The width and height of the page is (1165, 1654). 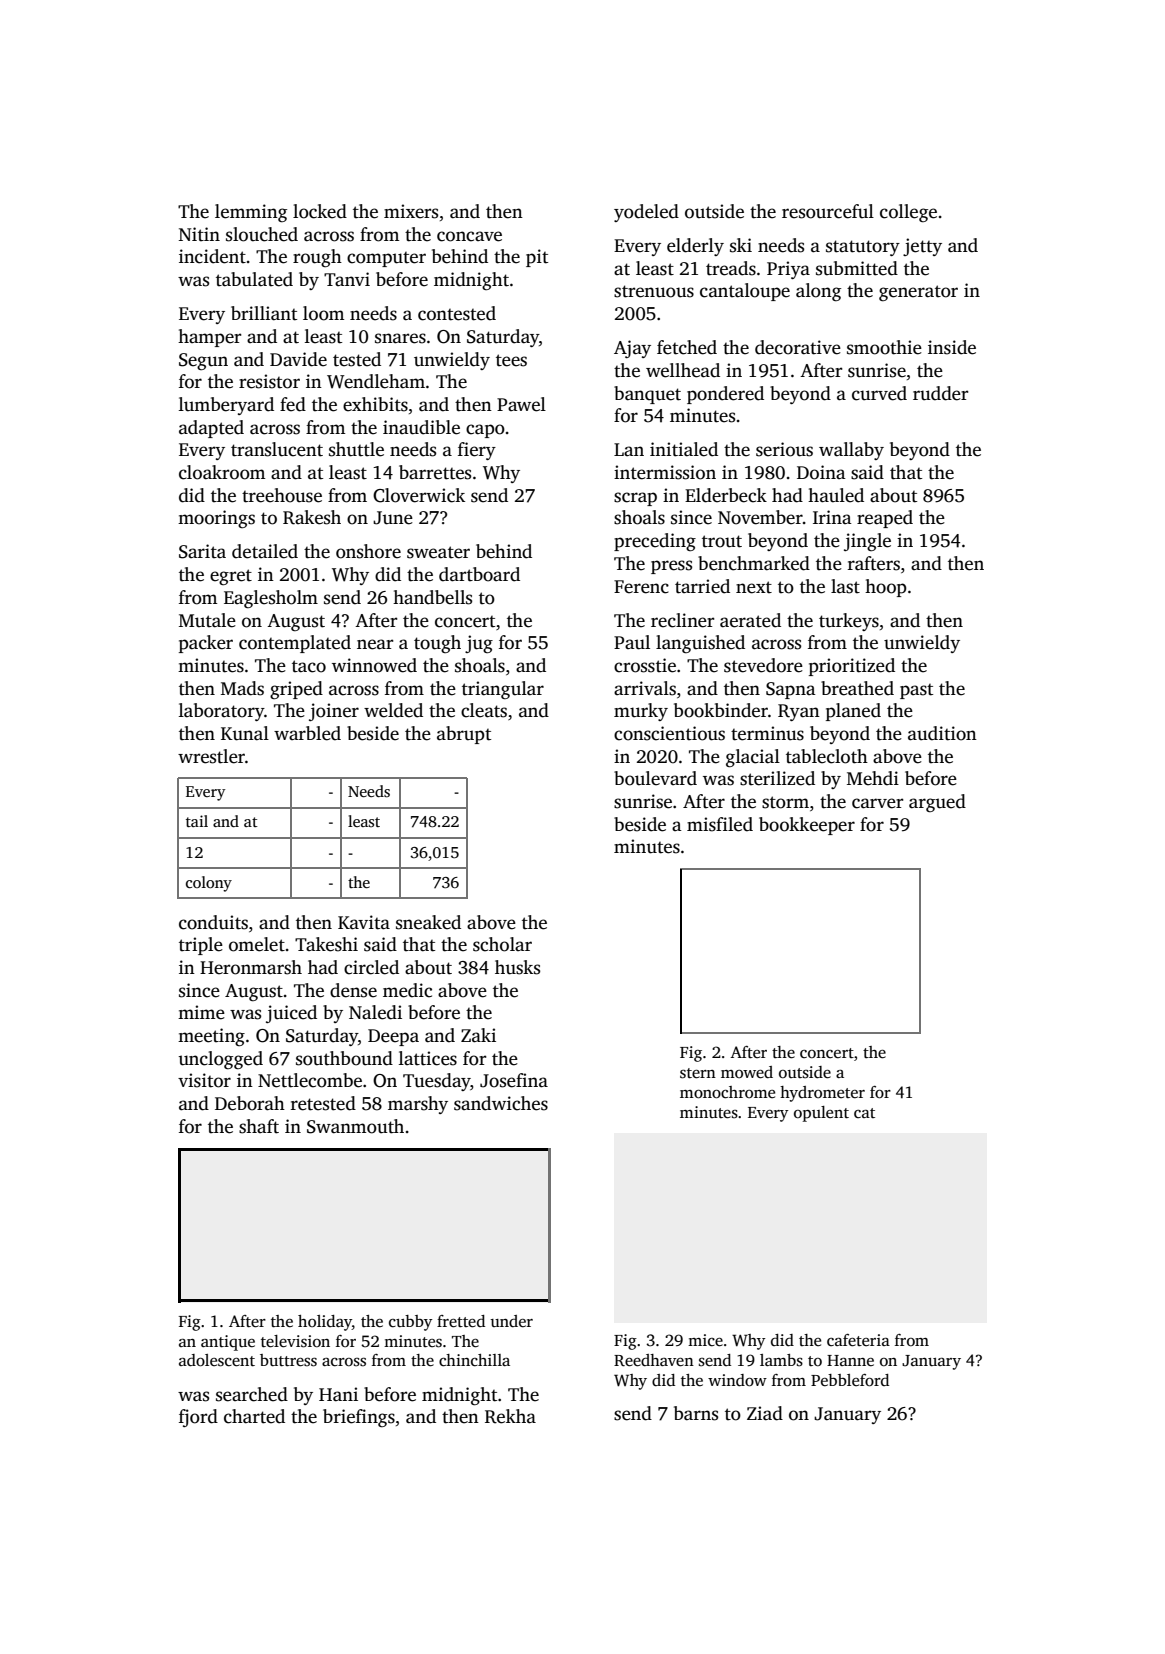 What do you see at coordinates (696, 1413) in the page?
I see `barns` at bounding box center [696, 1413].
